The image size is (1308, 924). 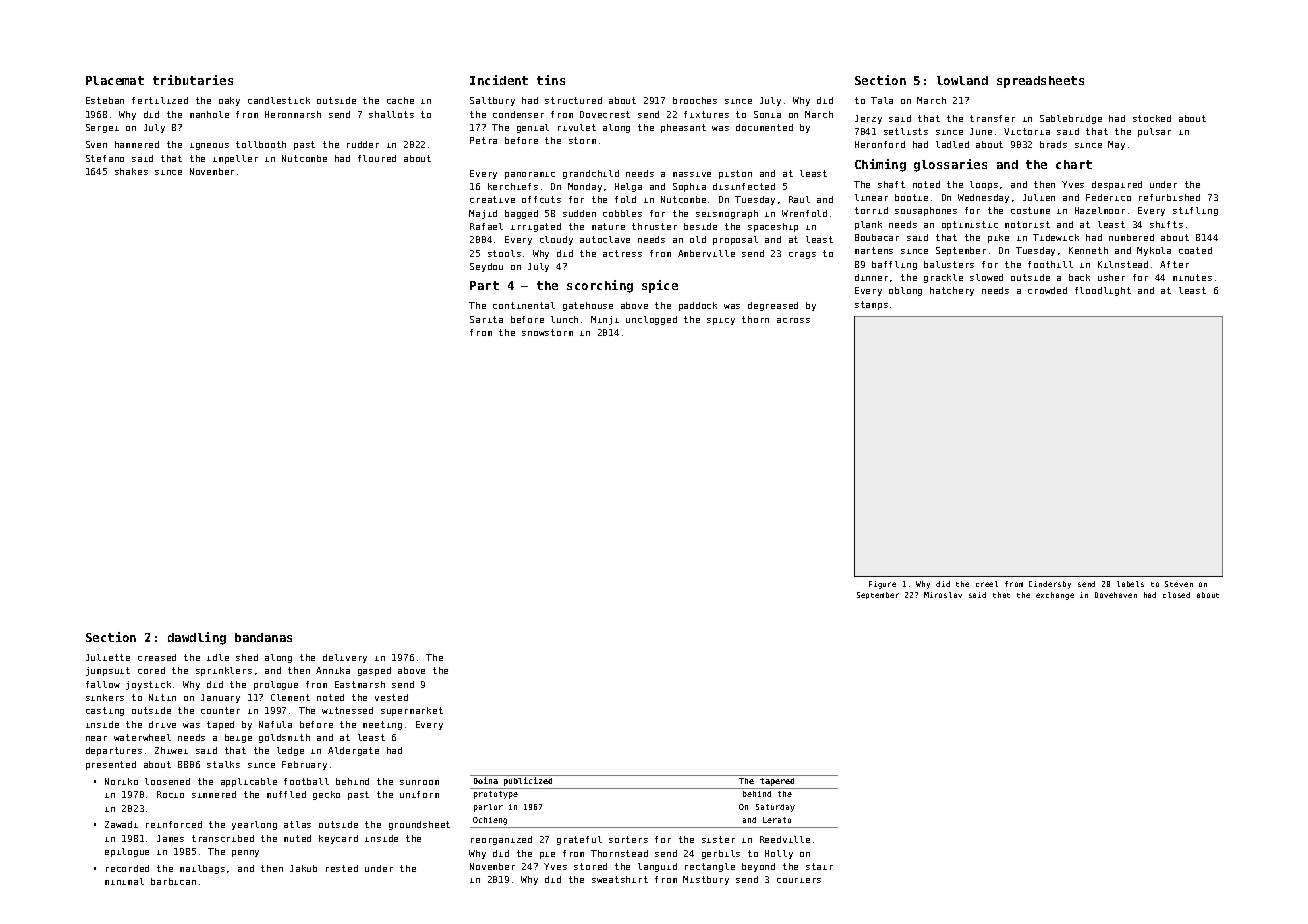 What do you see at coordinates (148, 685) in the image?
I see `joystick` at bounding box center [148, 685].
